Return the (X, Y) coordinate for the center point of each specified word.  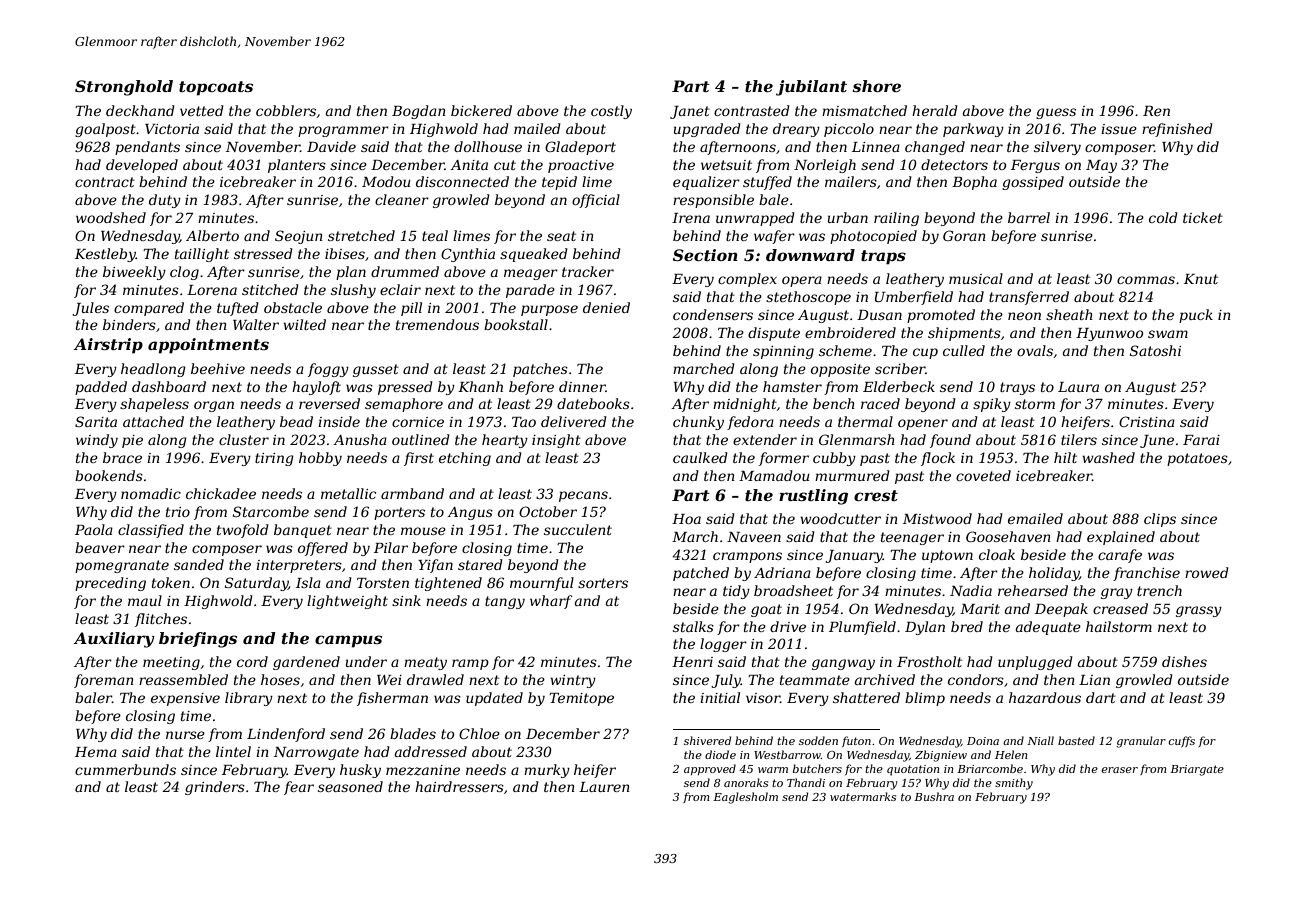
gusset (376, 370)
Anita (469, 165)
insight (556, 441)
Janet (690, 112)
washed (1108, 457)
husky (360, 771)
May (1101, 166)
